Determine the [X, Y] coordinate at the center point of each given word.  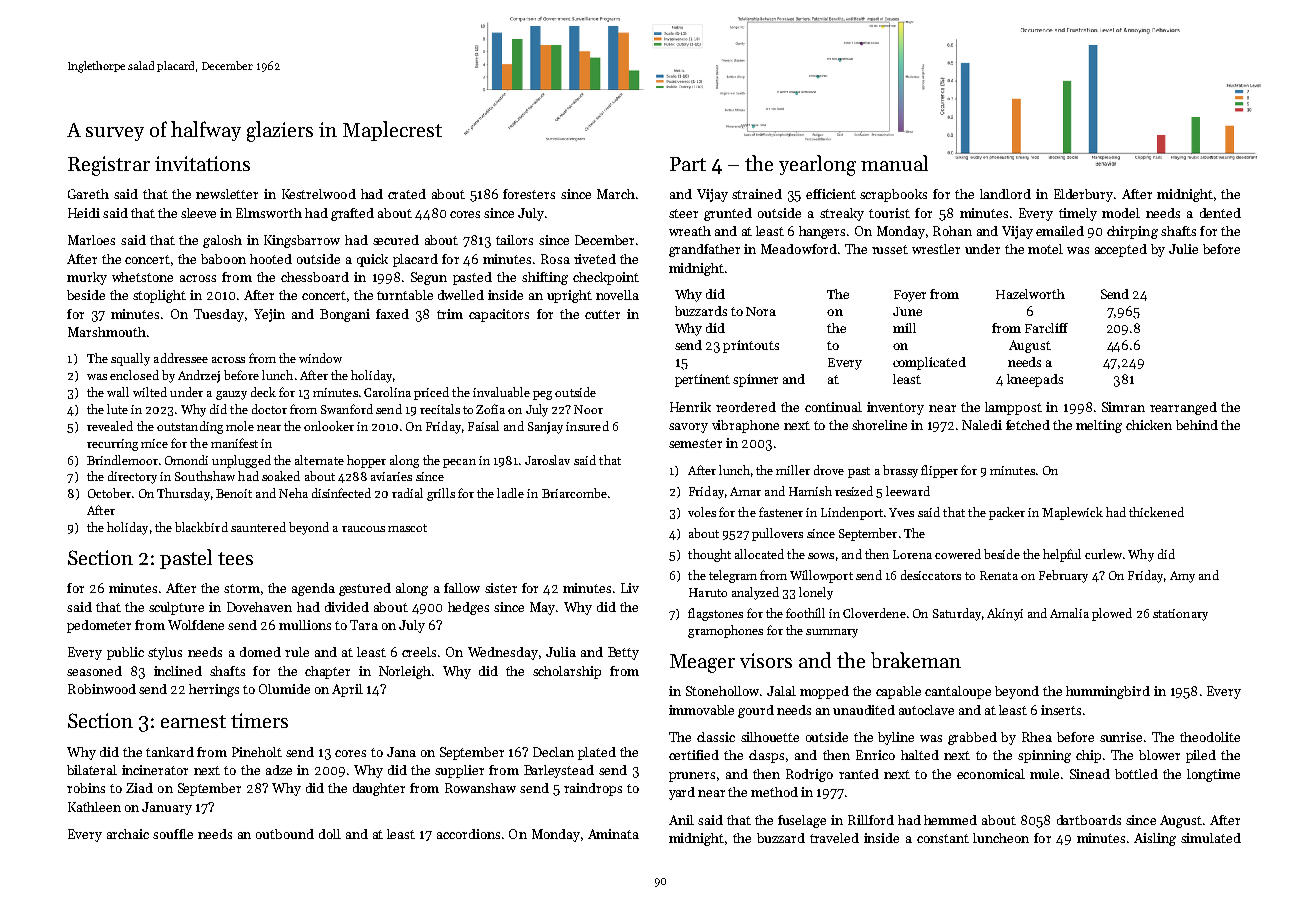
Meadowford [799, 249]
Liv [630, 588]
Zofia [490, 409]
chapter [327, 672]
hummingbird [1108, 692]
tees [235, 558]
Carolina [387, 392]
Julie [1183, 249]
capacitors [499, 315]
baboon [223, 259]
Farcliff [1046, 328]
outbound [285, 834]
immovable [701, 710]
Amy [1182, 577]
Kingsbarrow [302, 241]
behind [1197, 425]
